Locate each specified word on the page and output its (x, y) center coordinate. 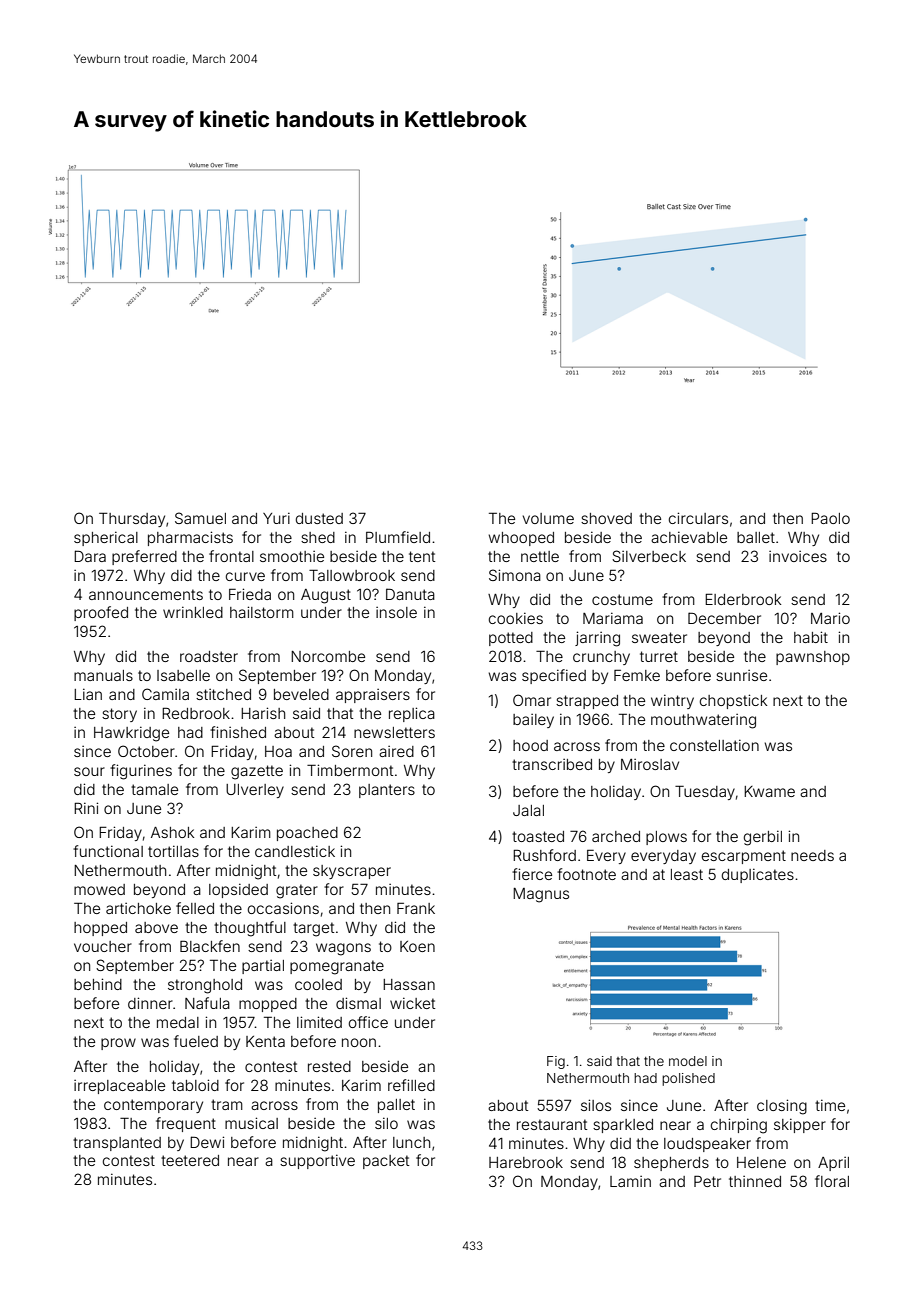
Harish (263, 713)
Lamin (630, 1181)
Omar (532, 700)
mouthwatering (703, 721)
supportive (317, 1161)
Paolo (830, 518)
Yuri (276, 518)
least (687, 874)
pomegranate (337, 967)
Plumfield (398, 537)
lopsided (238, 890)
